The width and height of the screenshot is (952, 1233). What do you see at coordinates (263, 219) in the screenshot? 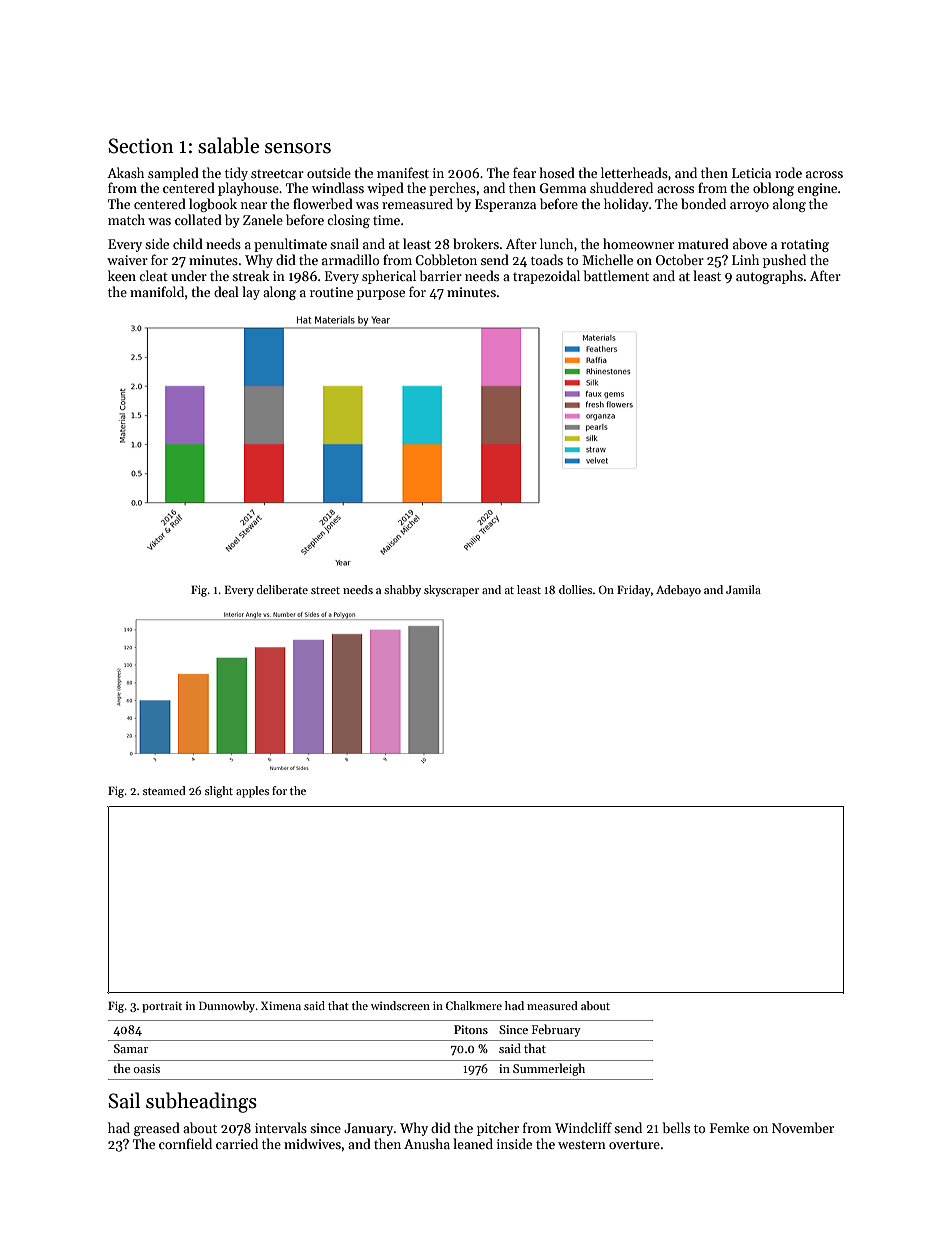
I see `Zanele` at bounding box center [263, 219].
